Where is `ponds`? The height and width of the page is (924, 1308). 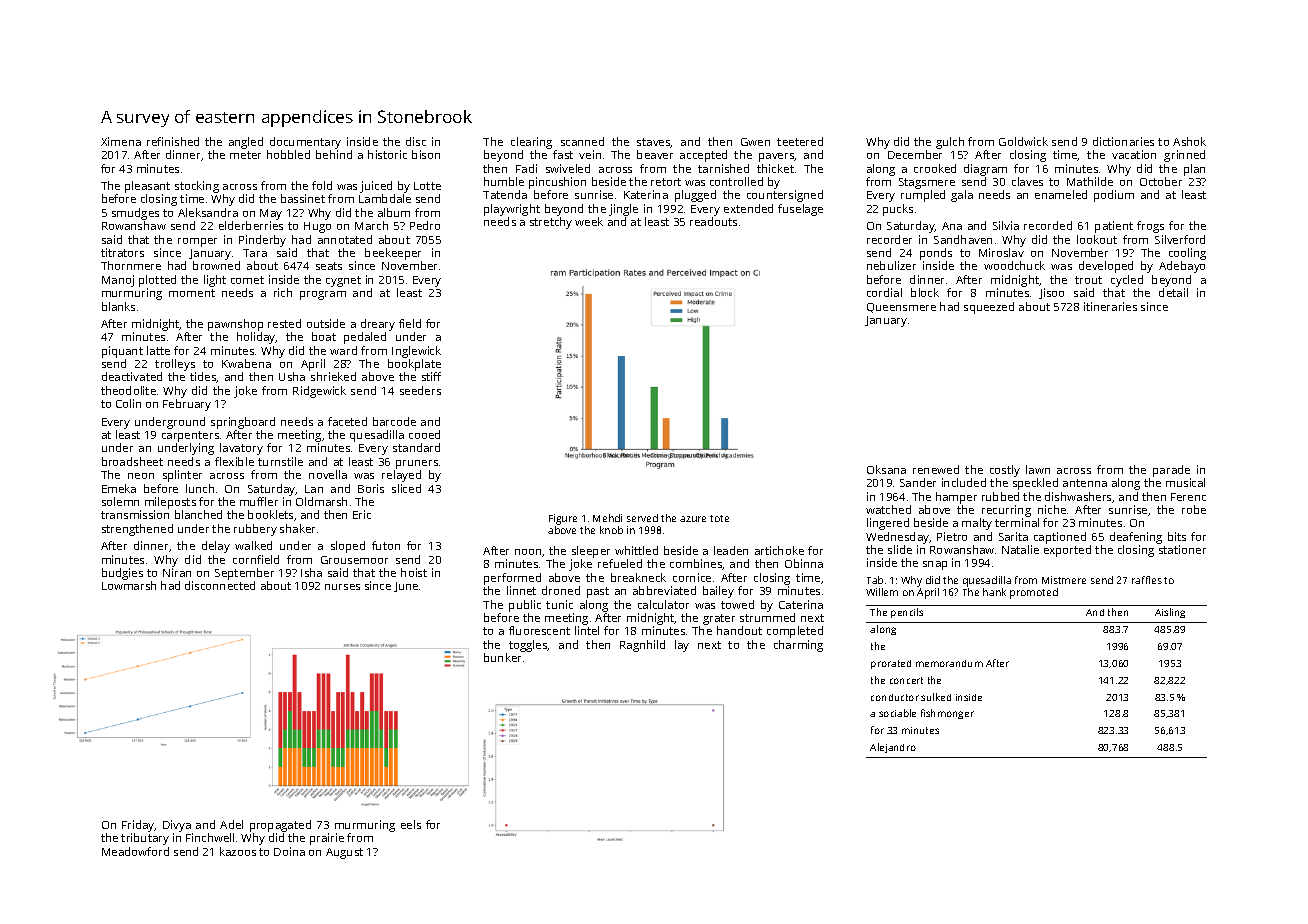 ponds is located at coordinates (936, 254).
